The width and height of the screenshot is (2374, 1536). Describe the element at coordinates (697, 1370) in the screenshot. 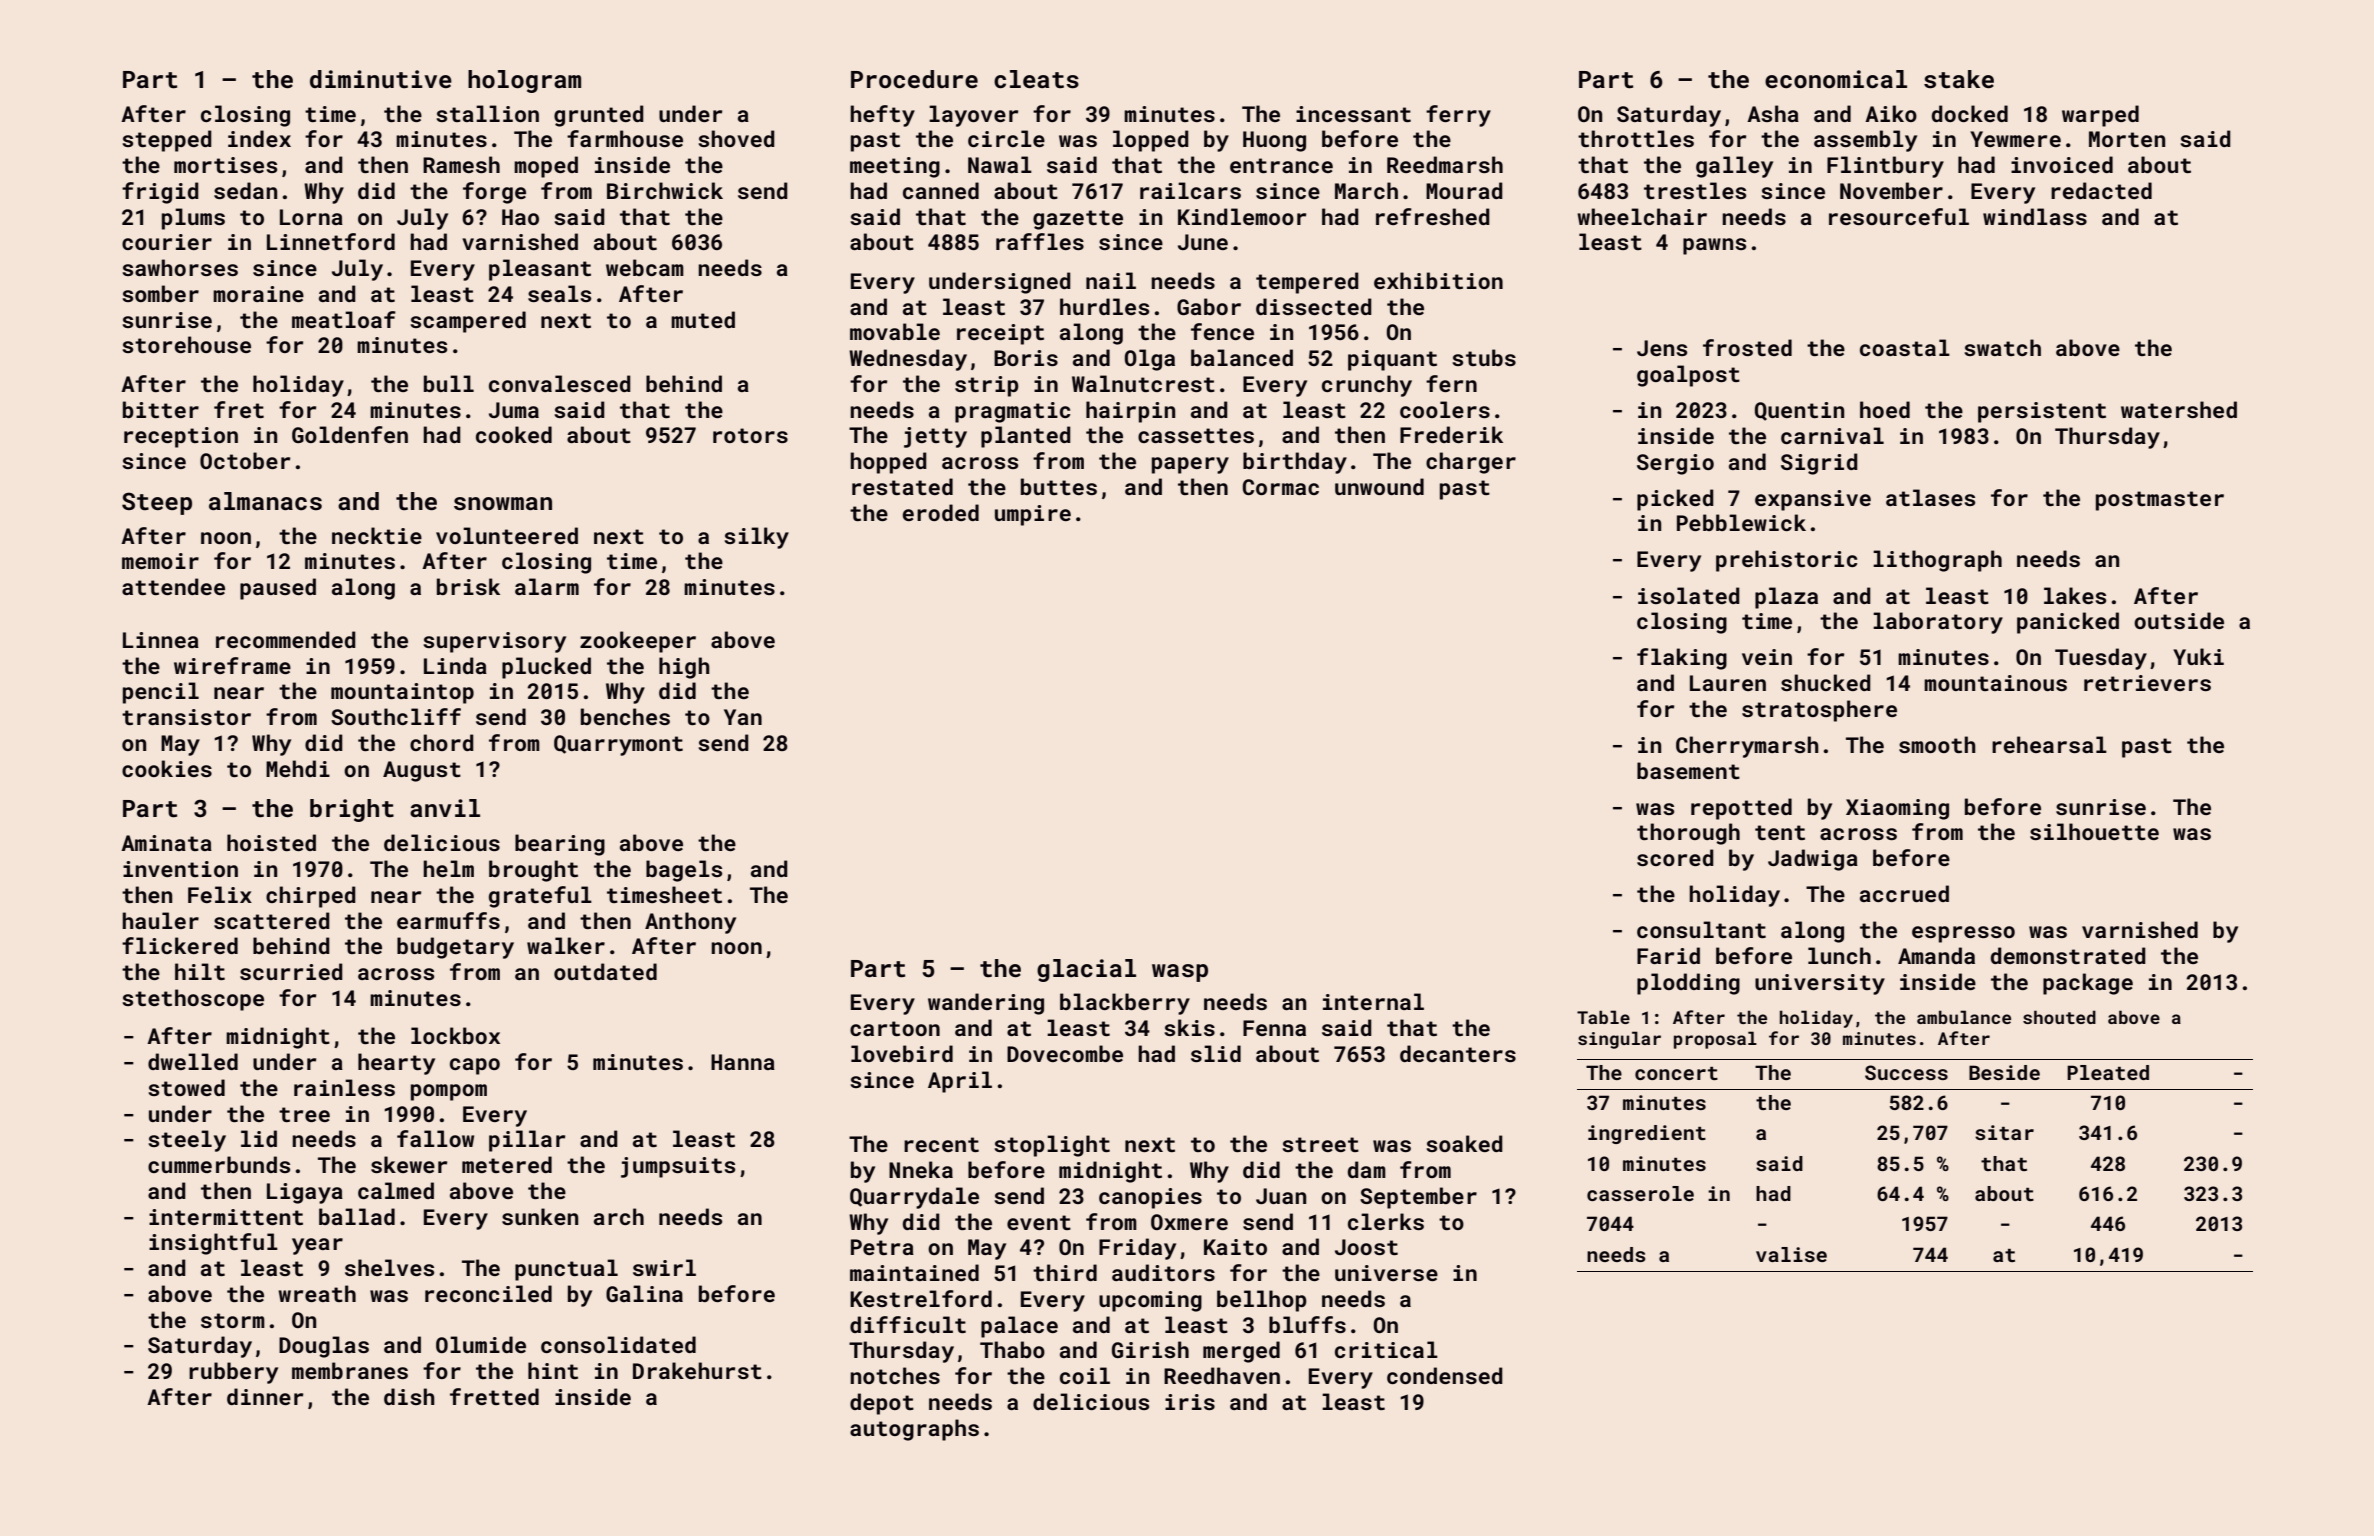

I see `Drakehurst` at that location.
